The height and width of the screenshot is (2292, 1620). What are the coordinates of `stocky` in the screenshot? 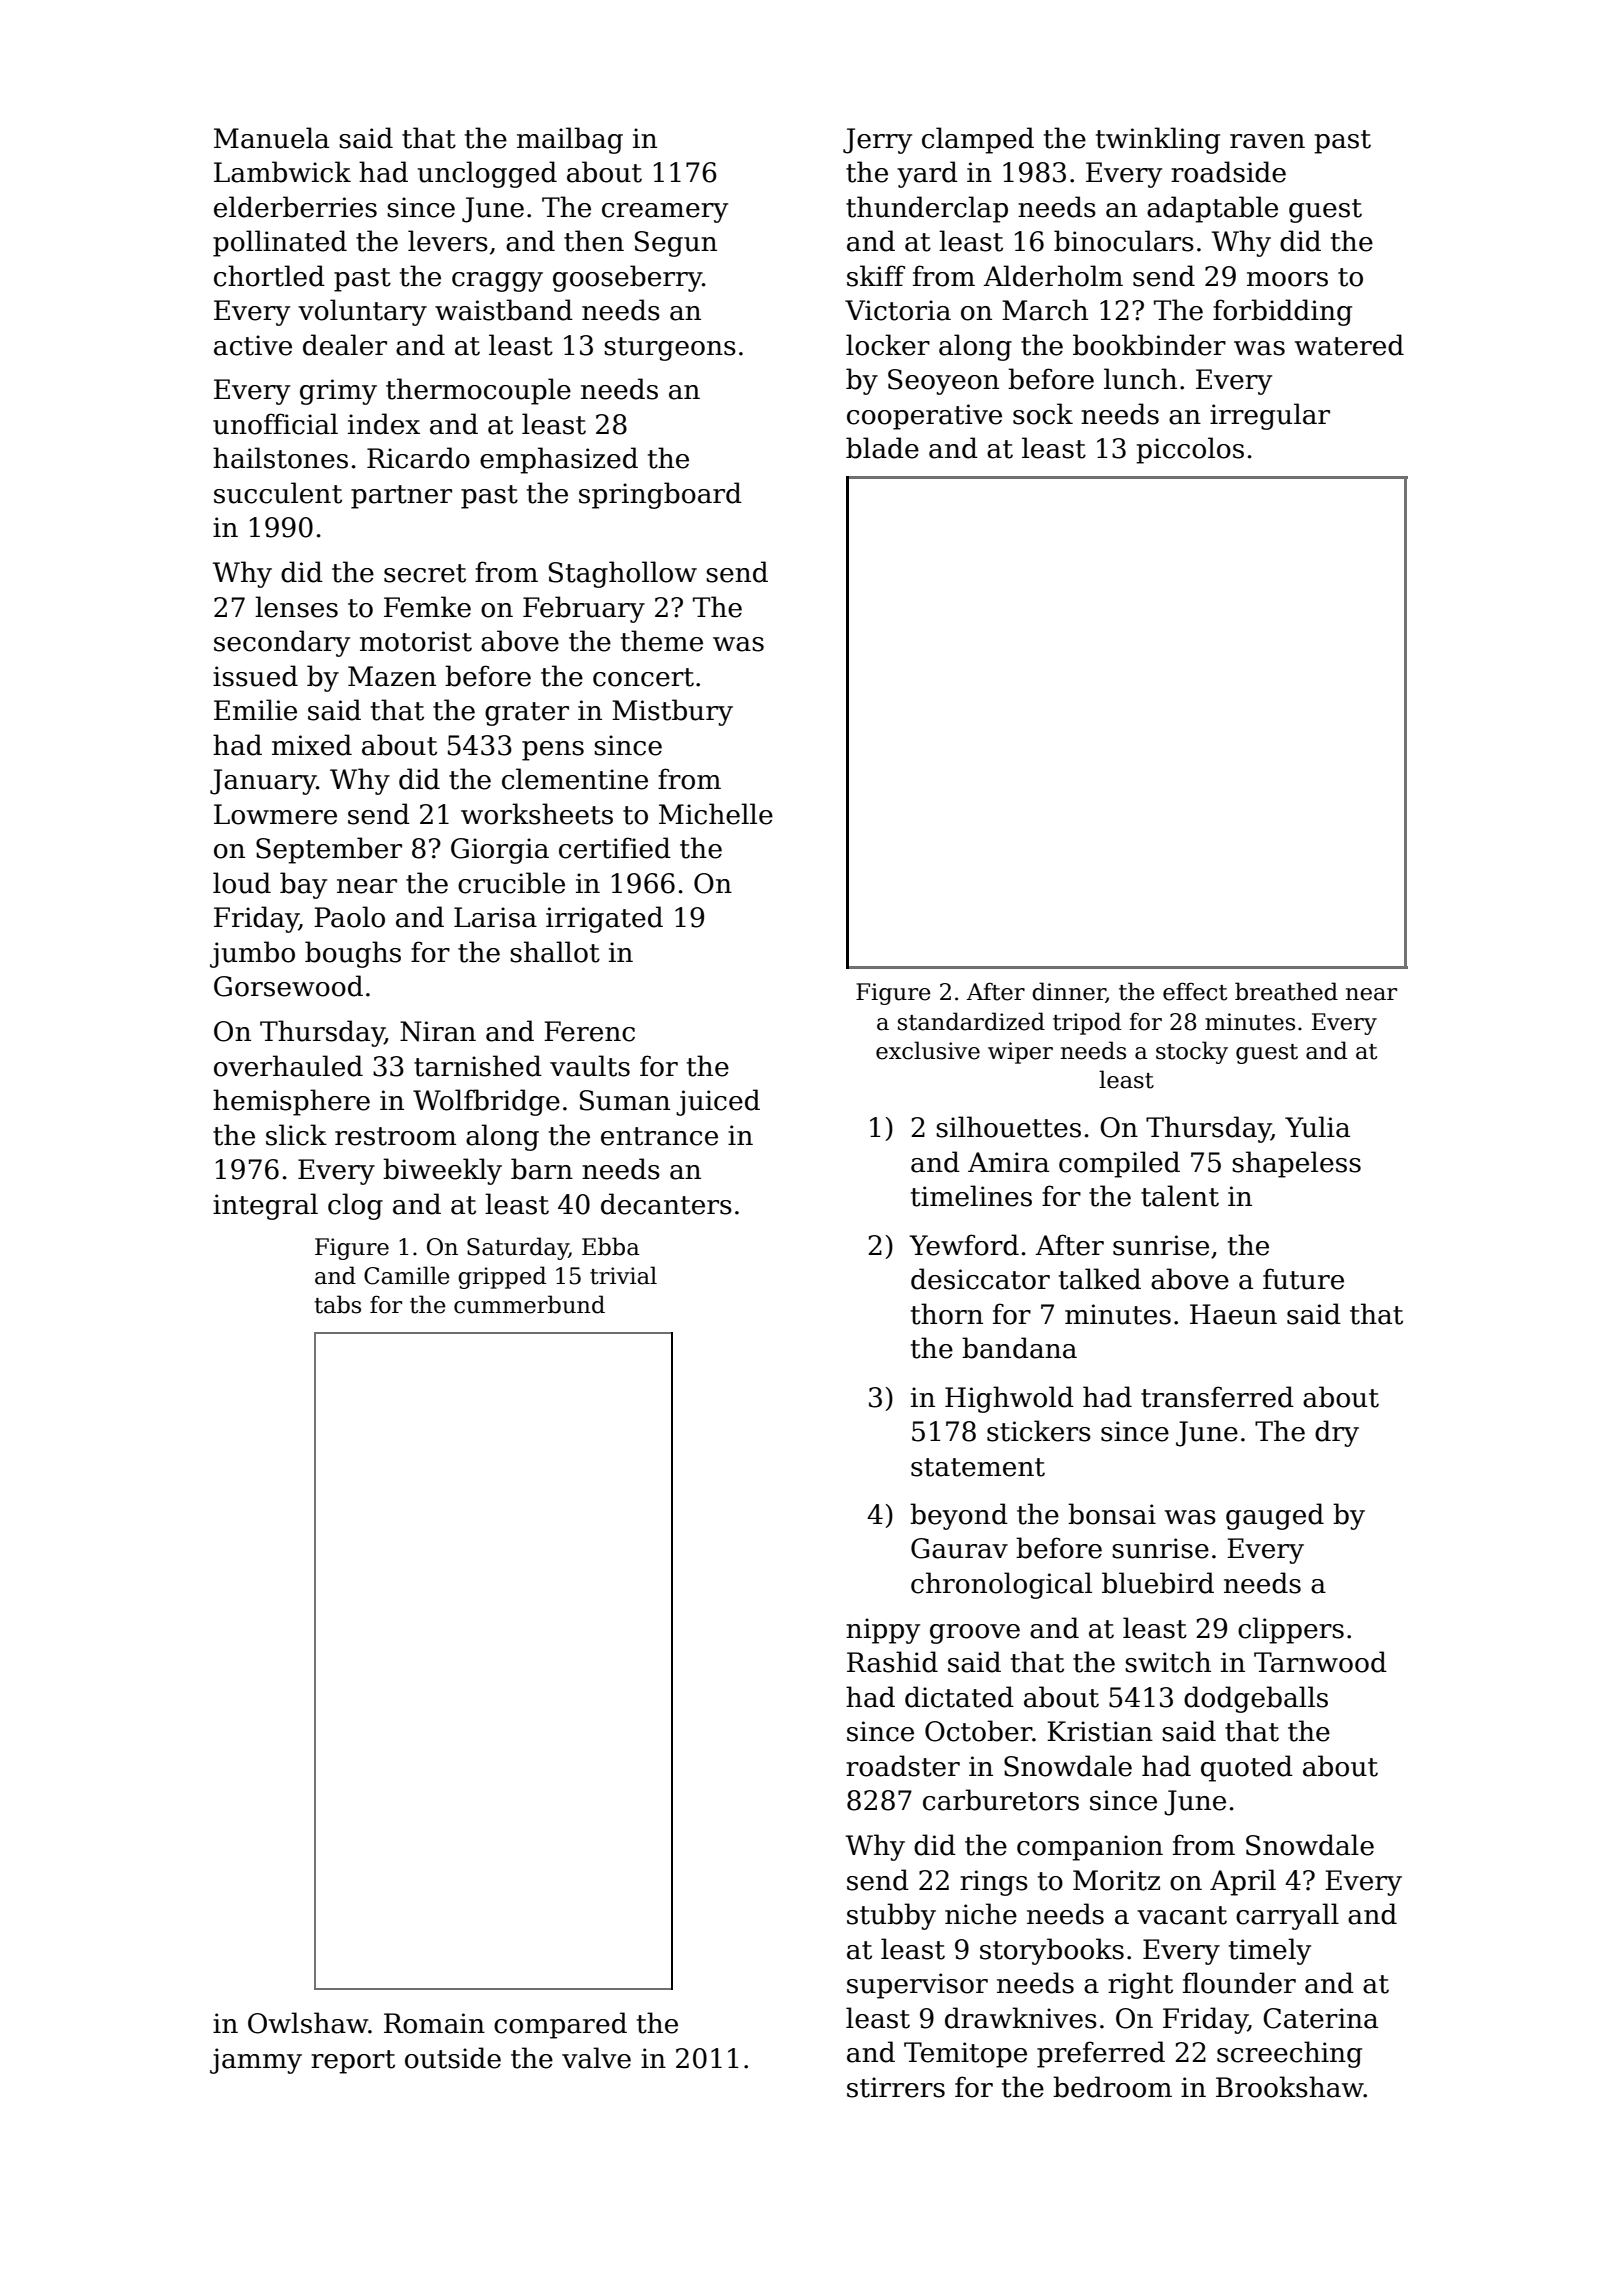 It's located at (1192, 1052).
